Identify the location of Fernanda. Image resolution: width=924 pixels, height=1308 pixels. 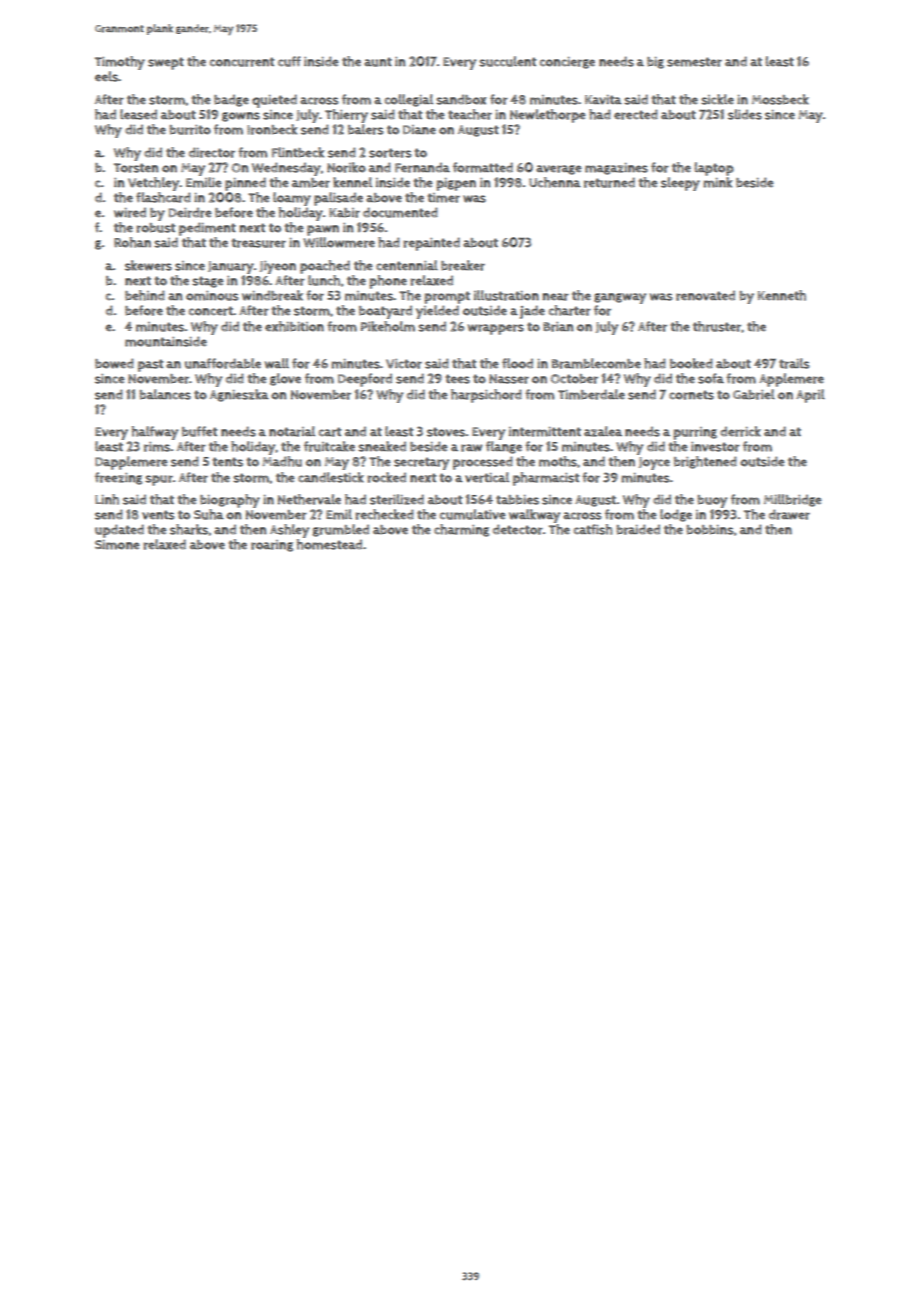
(422, 167).
